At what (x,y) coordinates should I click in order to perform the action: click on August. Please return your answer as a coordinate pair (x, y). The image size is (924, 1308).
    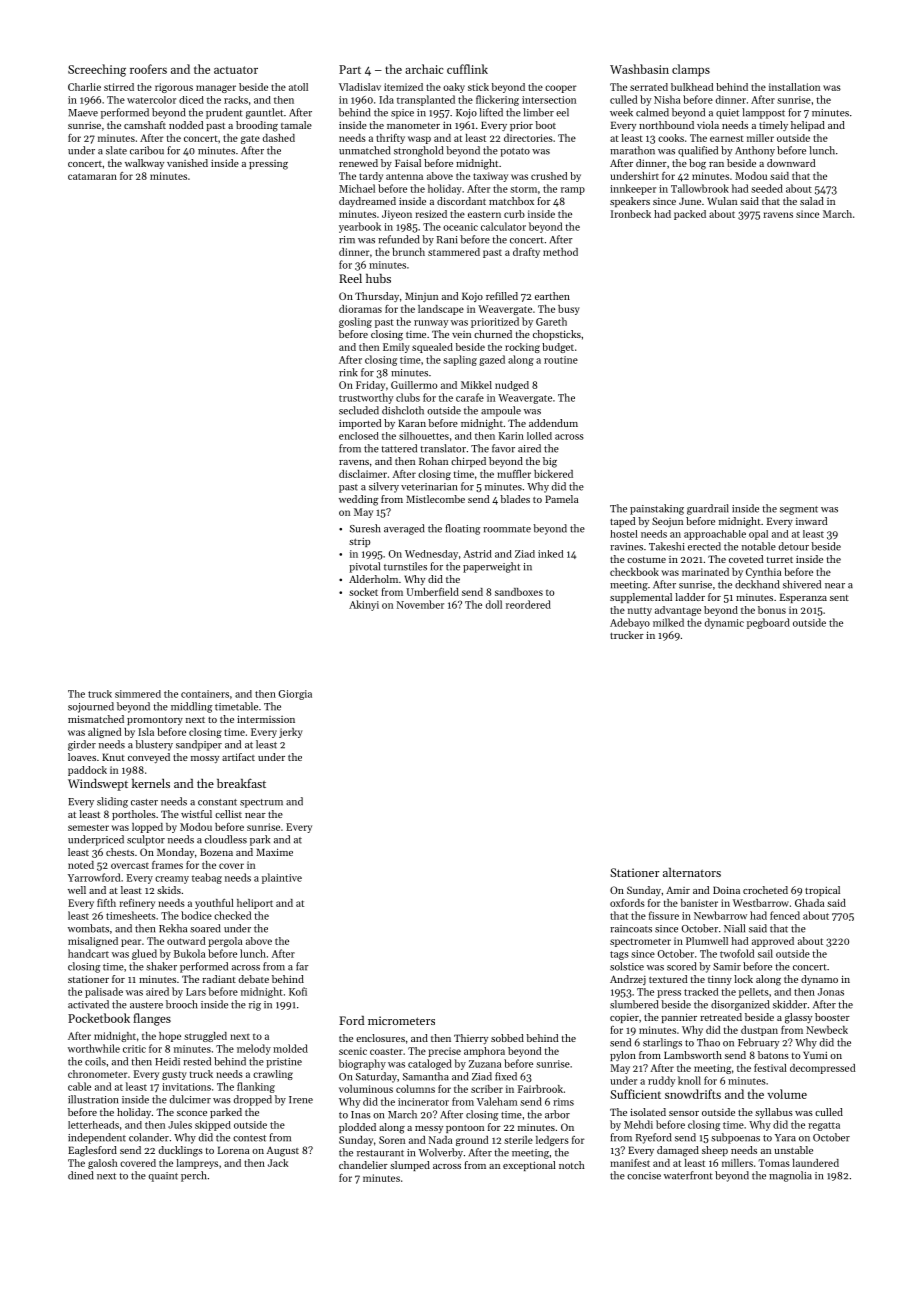
    Looking at the image, I should click on (282, 1152).
